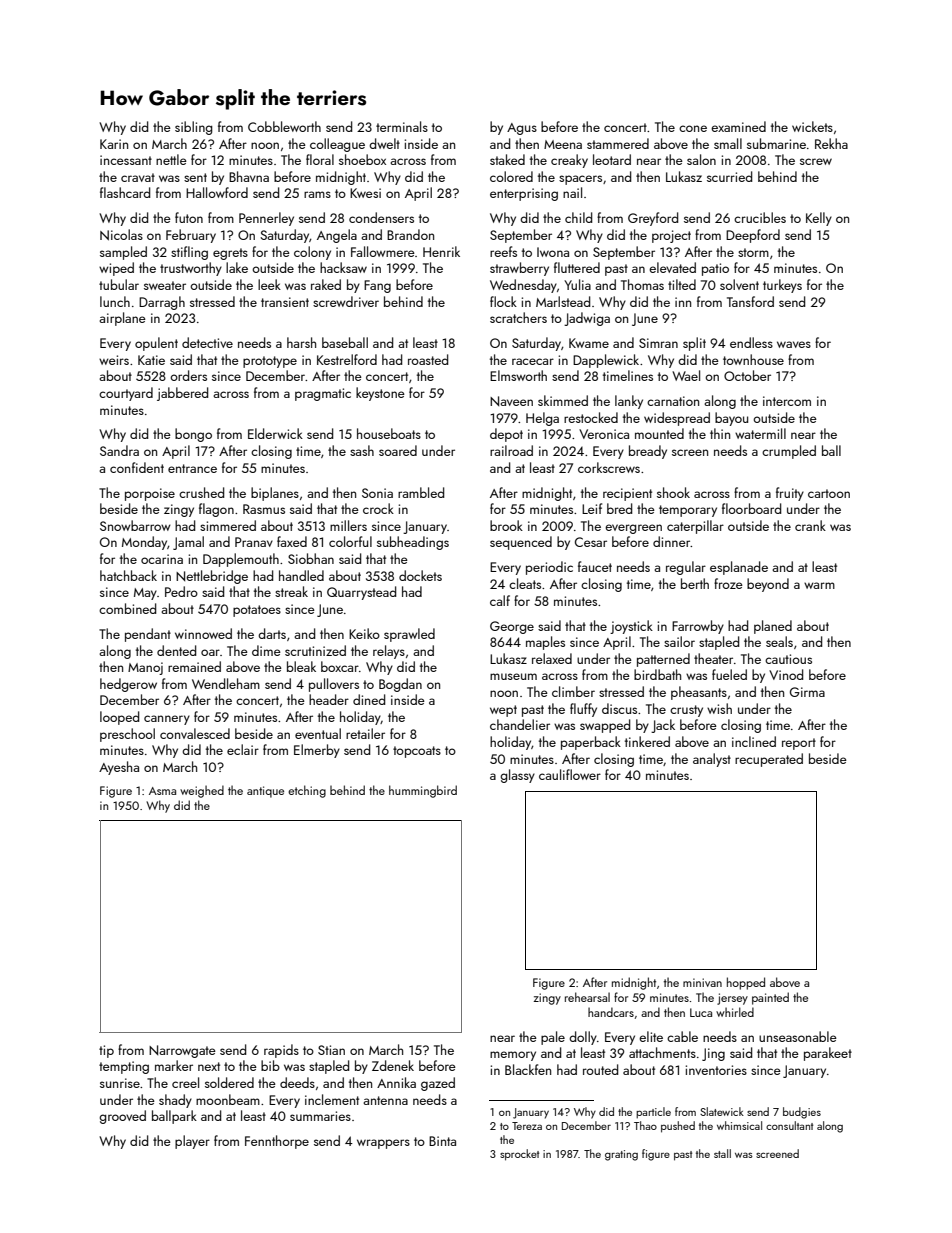 The width and height of the page is (952, 1233). Describe the element at coordinates (174, 1065) in the page. I see `marker` at that location.
